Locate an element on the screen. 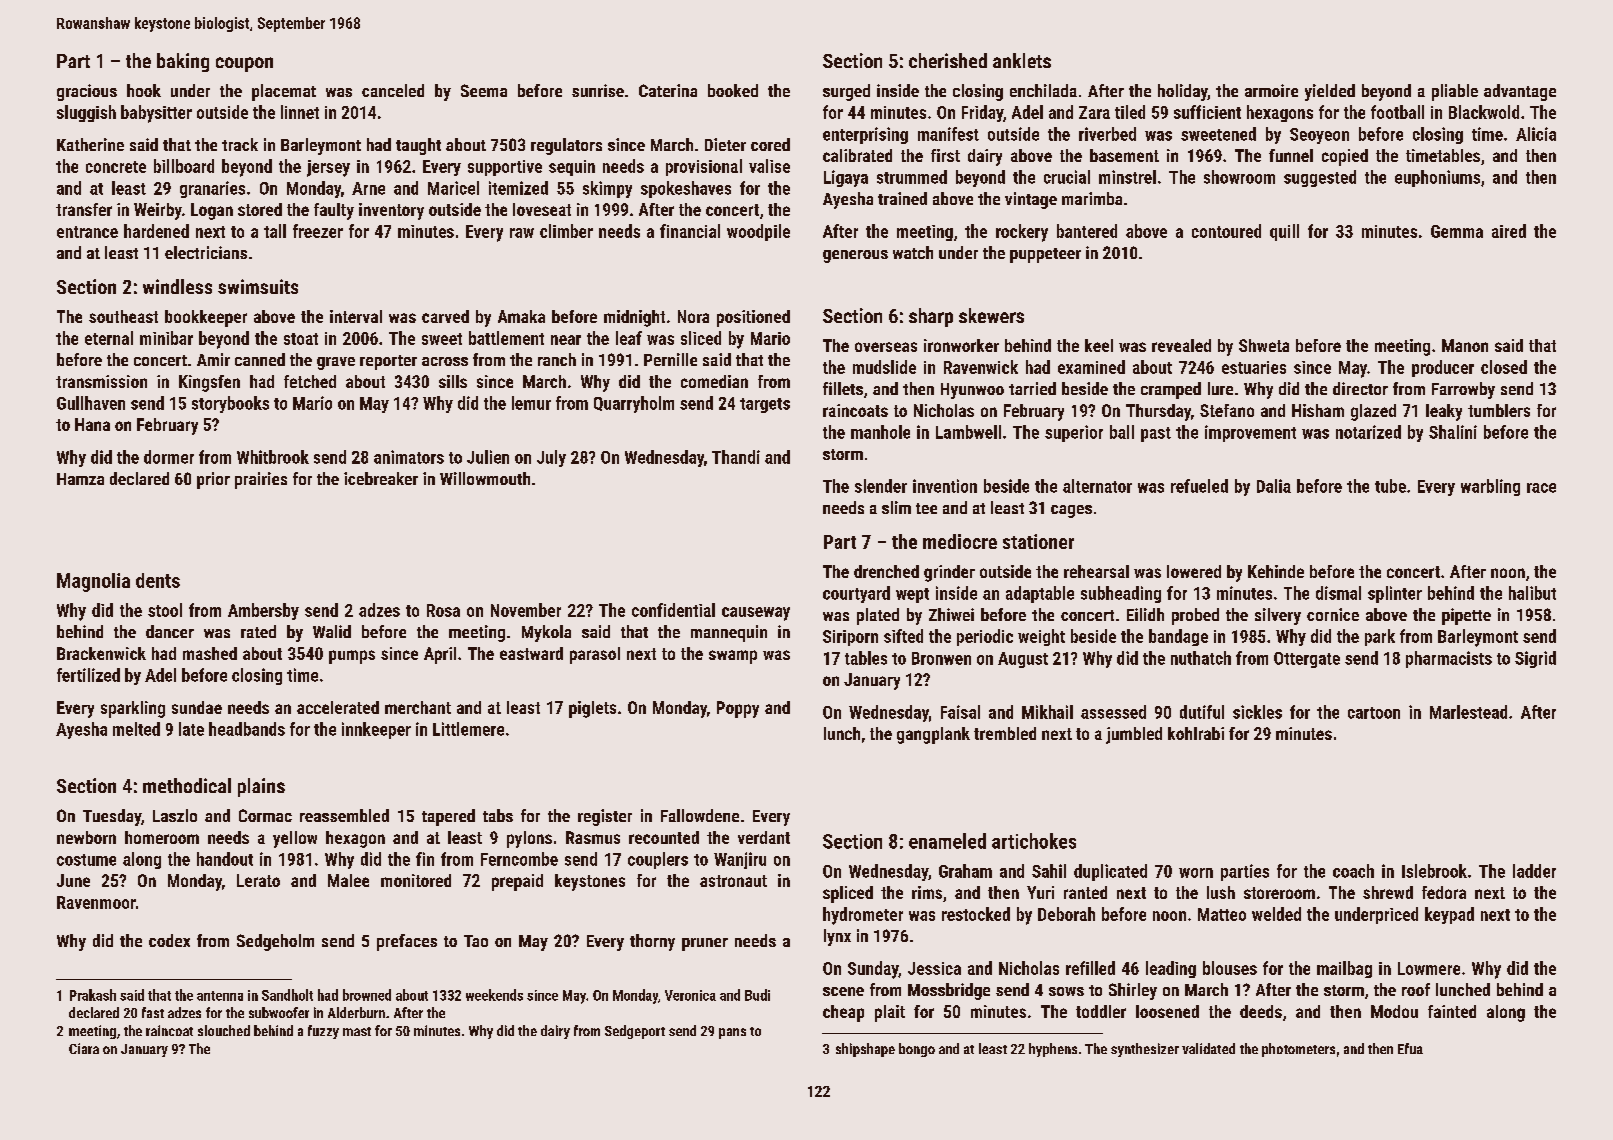  Fallowdene is located at coordinates (700, 815).
